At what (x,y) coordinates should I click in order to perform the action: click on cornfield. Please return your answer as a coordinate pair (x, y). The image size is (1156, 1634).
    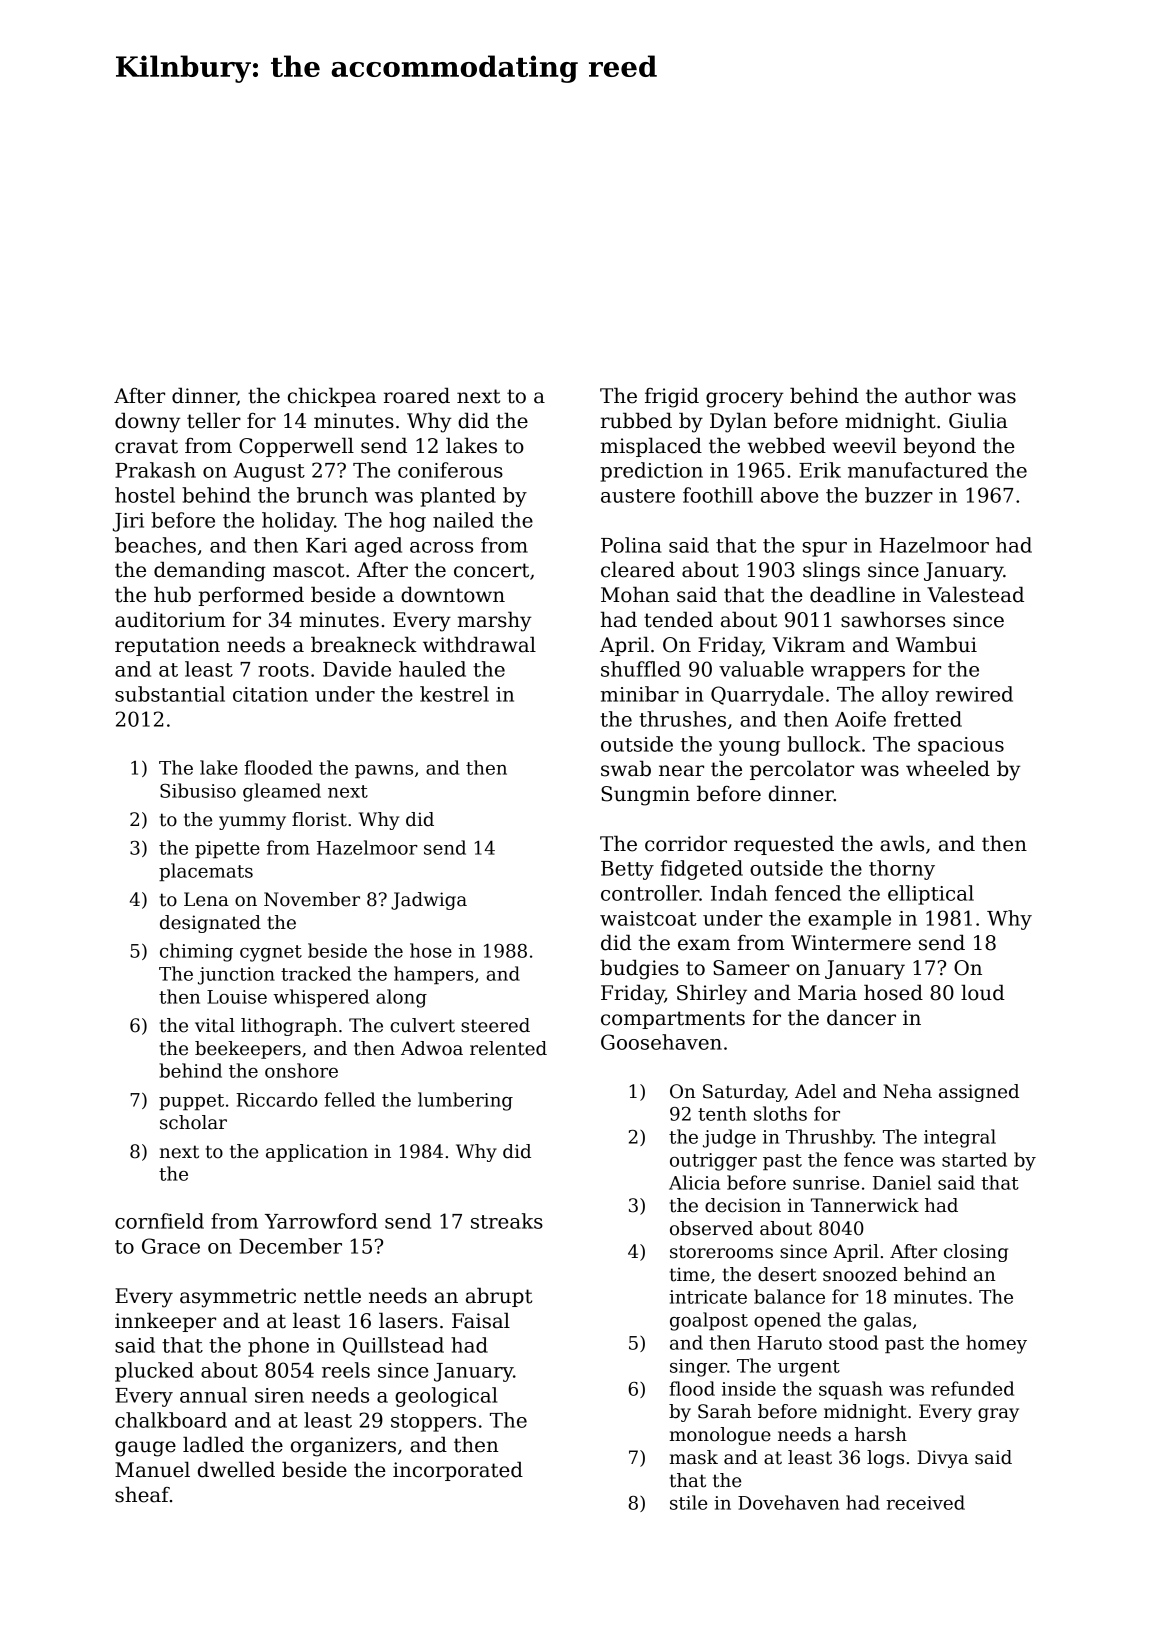
    Looking at the image, I should click on (159, 1221).
